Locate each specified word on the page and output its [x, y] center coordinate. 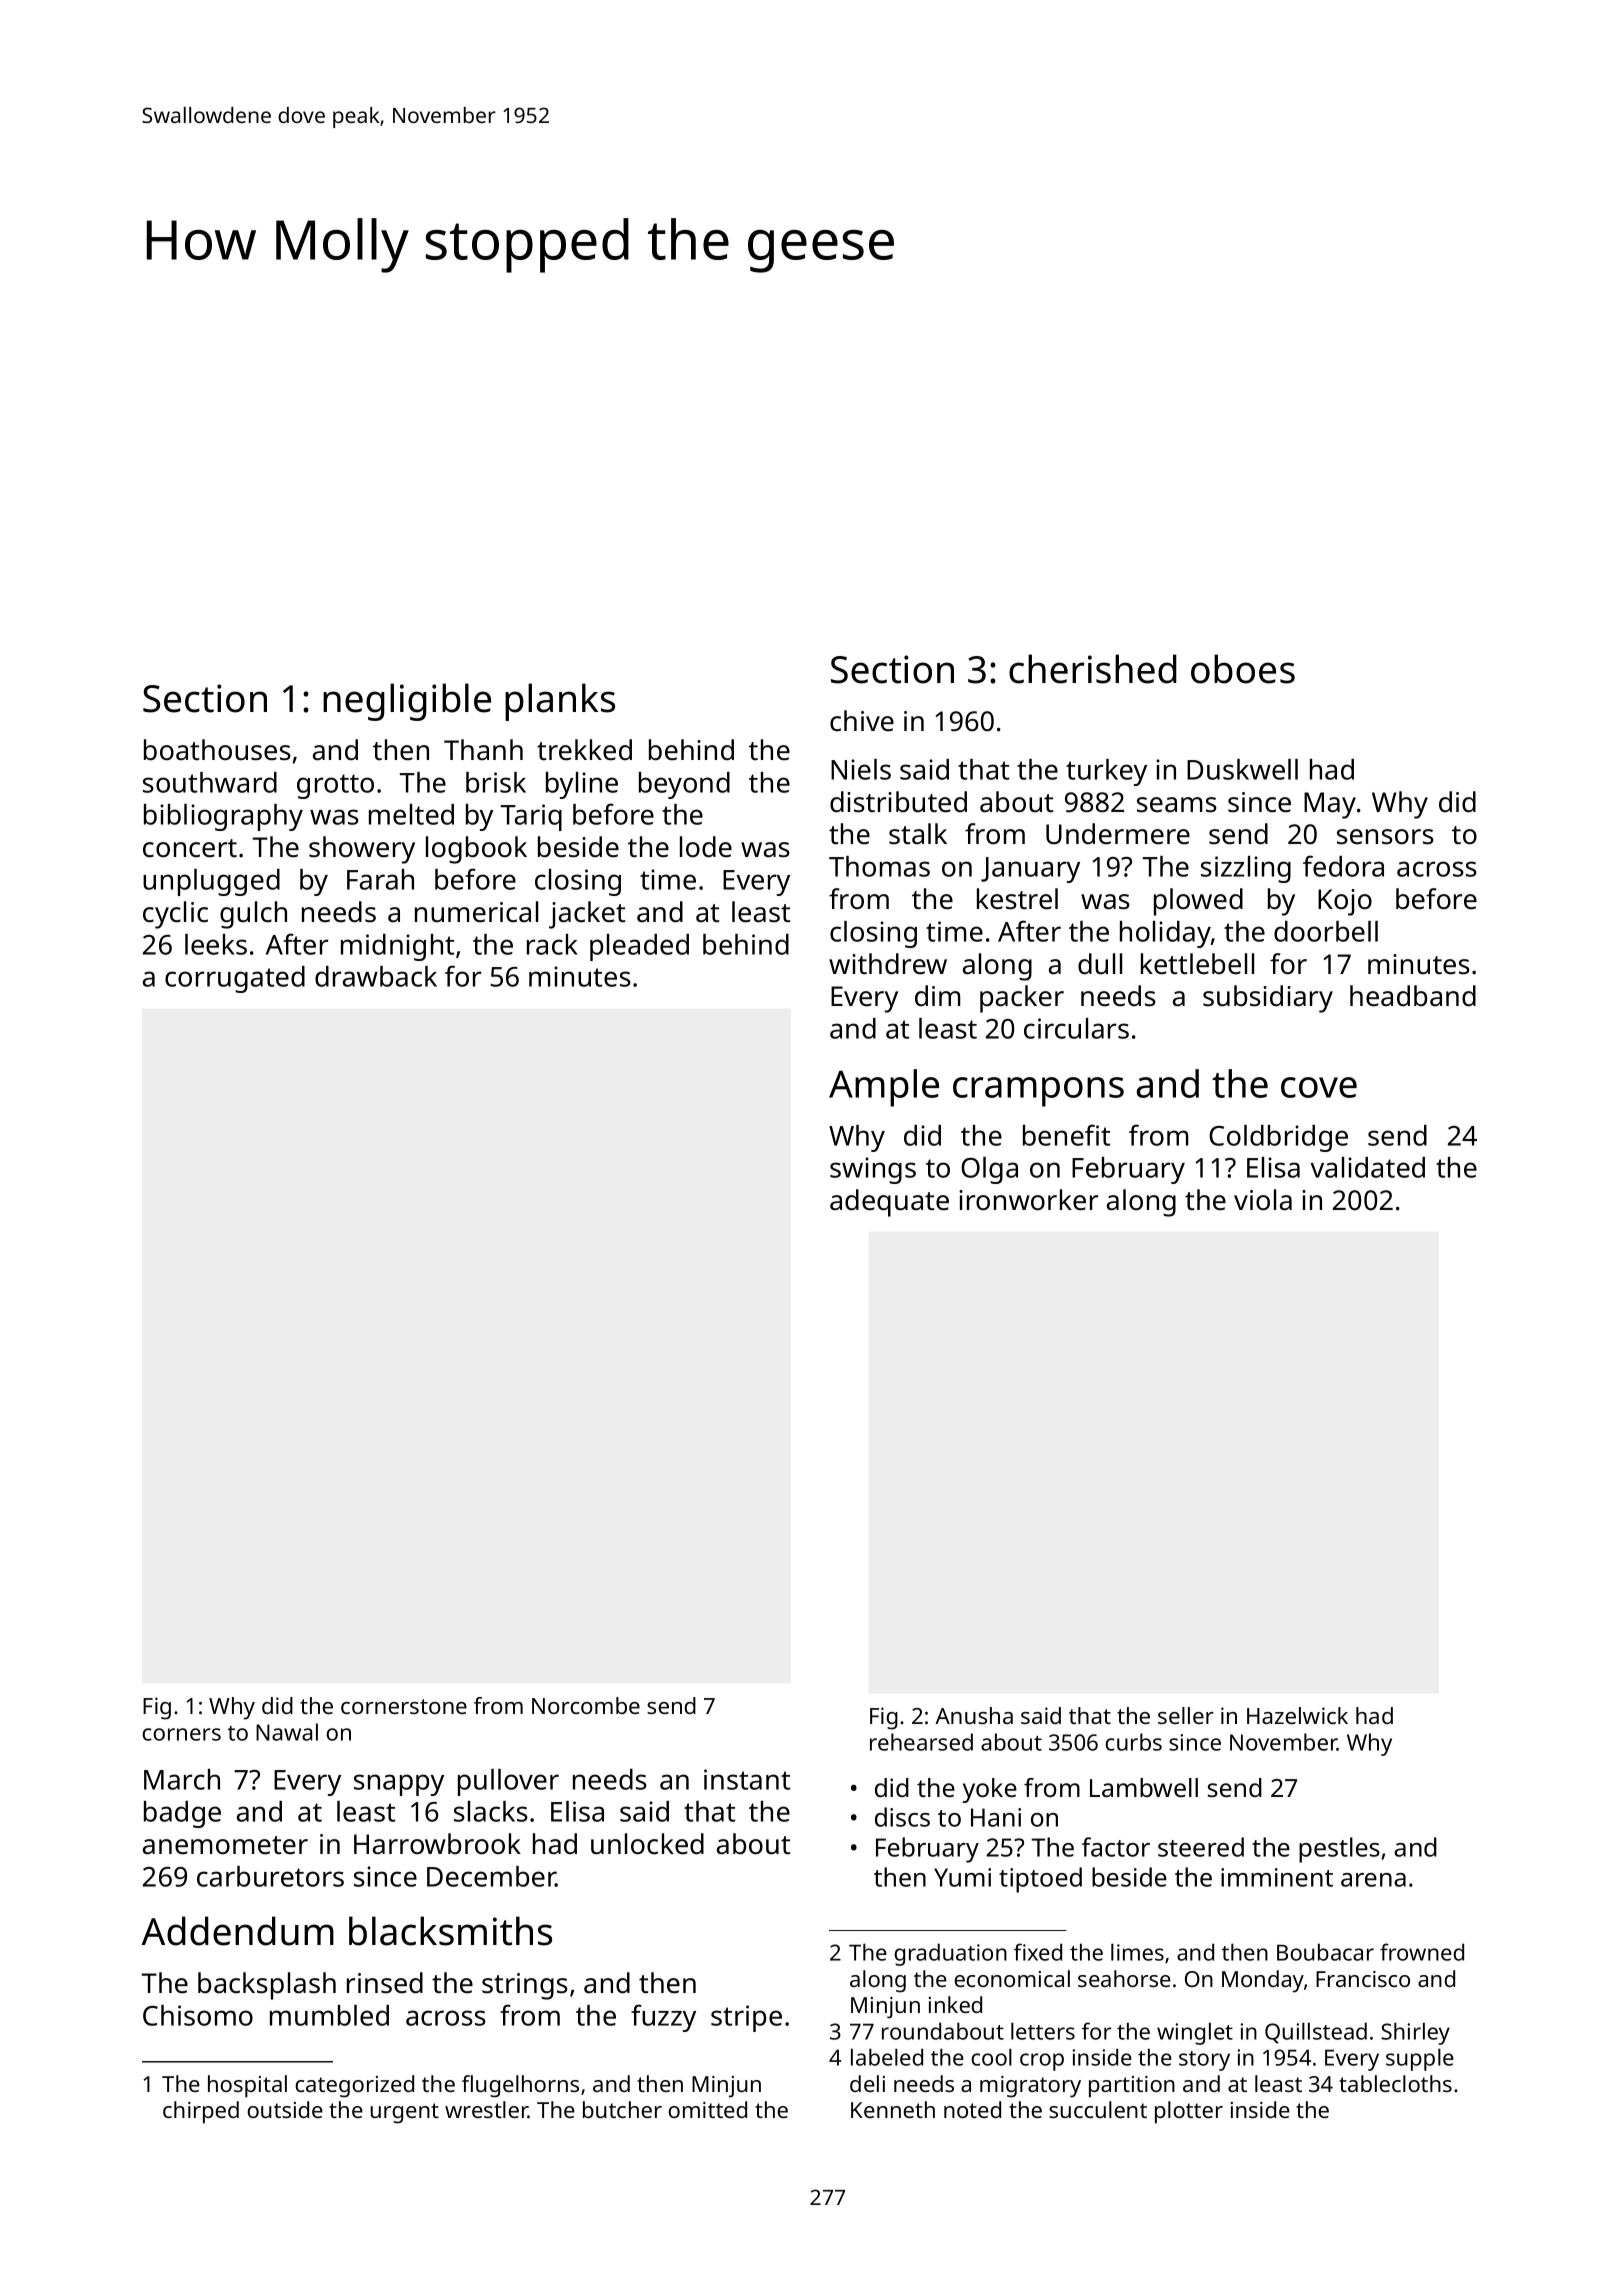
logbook [476, 850]
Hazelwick [1297, 1715]
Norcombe [586, 1705]
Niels [861, 769]
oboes [1243, 669]
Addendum [237, 1931]
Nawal [287, 1732]
